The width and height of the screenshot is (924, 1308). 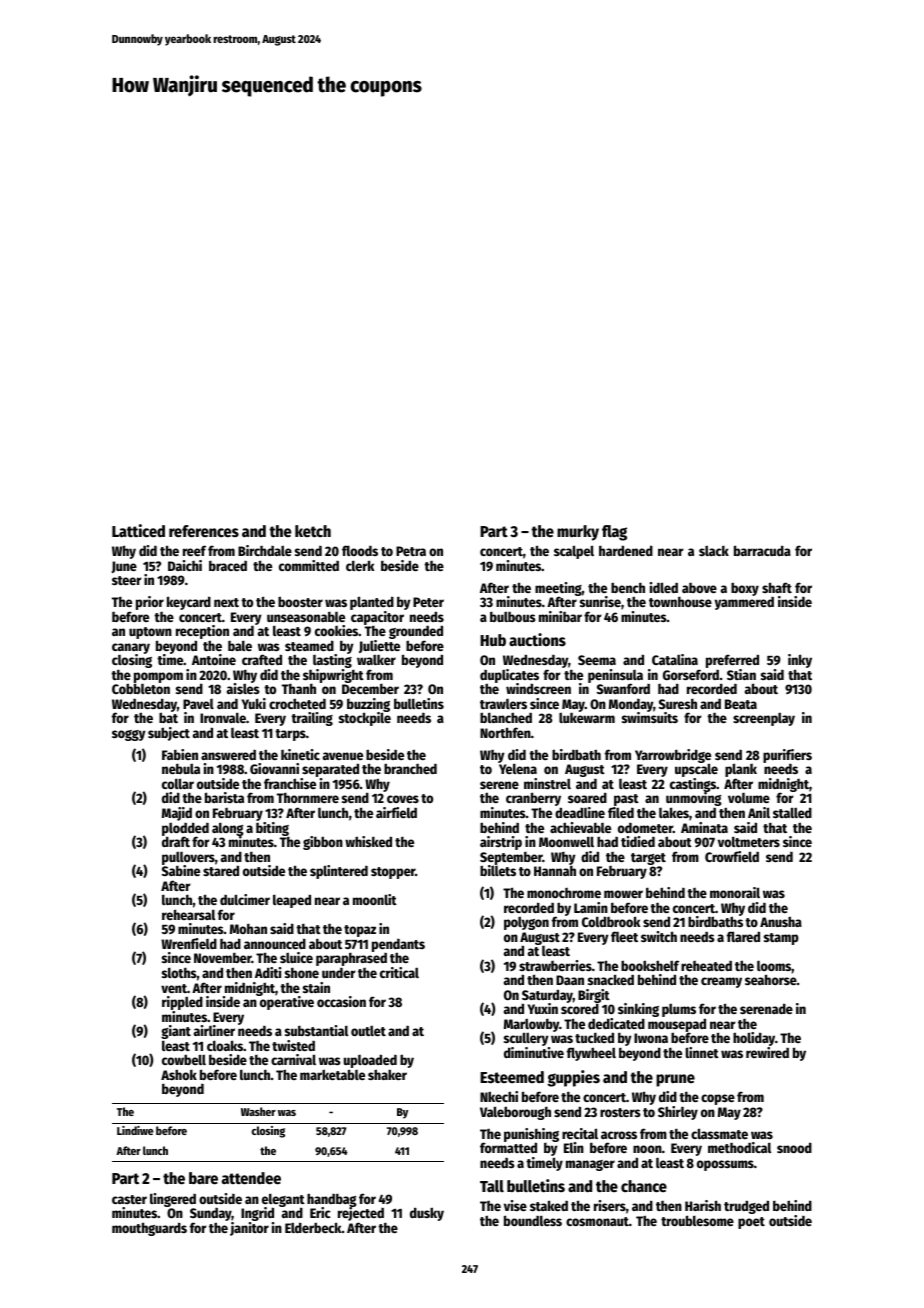 I want to click on caster, so click(x=129, y=1199).
